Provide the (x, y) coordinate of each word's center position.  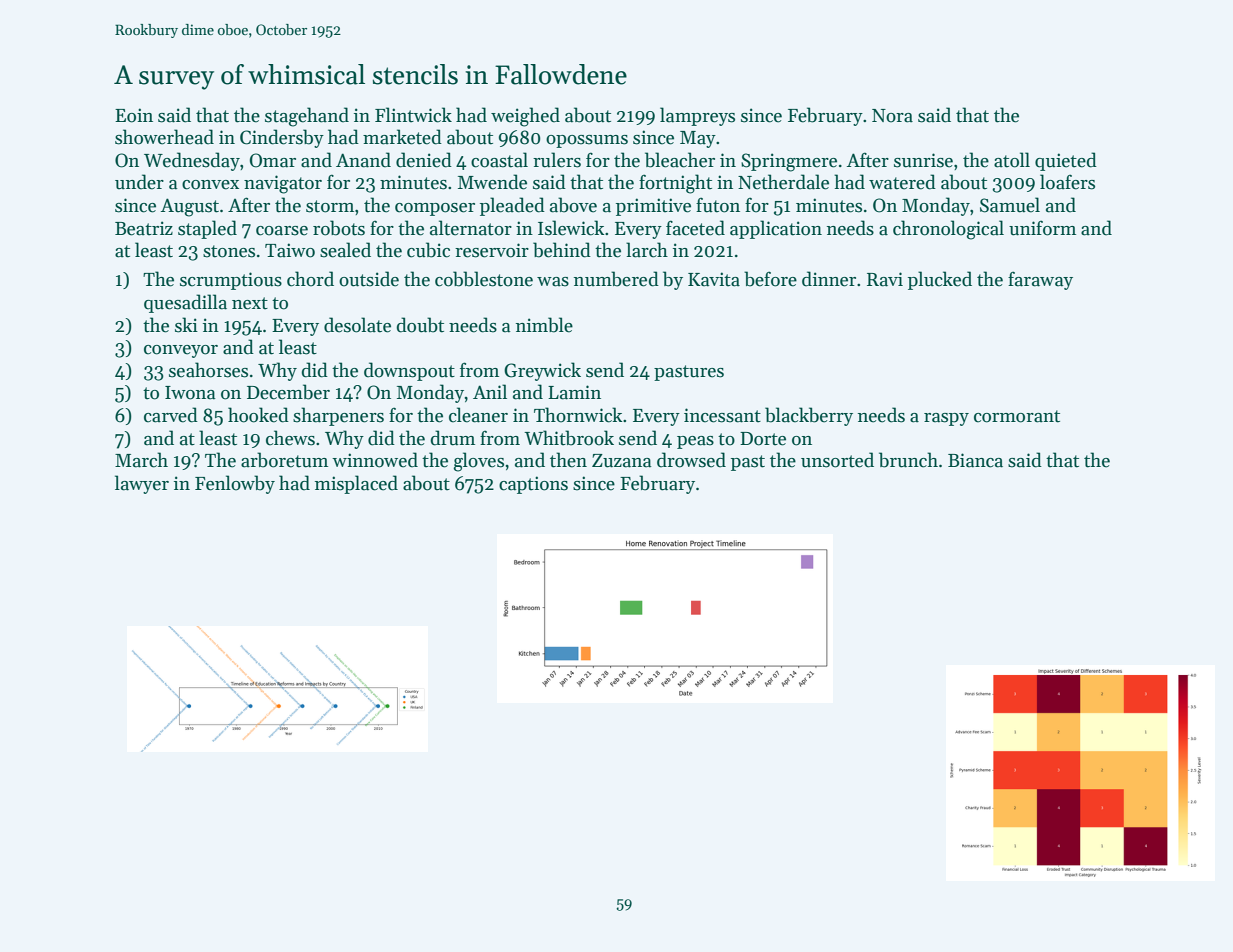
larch (647, 250)
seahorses (208, 370)
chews (290, 438)
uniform (1042, 228)
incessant (722, 415)
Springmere (789, 162)
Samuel (1010, 205)
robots (339, 228)
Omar (273, 160)
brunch (908, 460)
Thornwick (578, 415)
